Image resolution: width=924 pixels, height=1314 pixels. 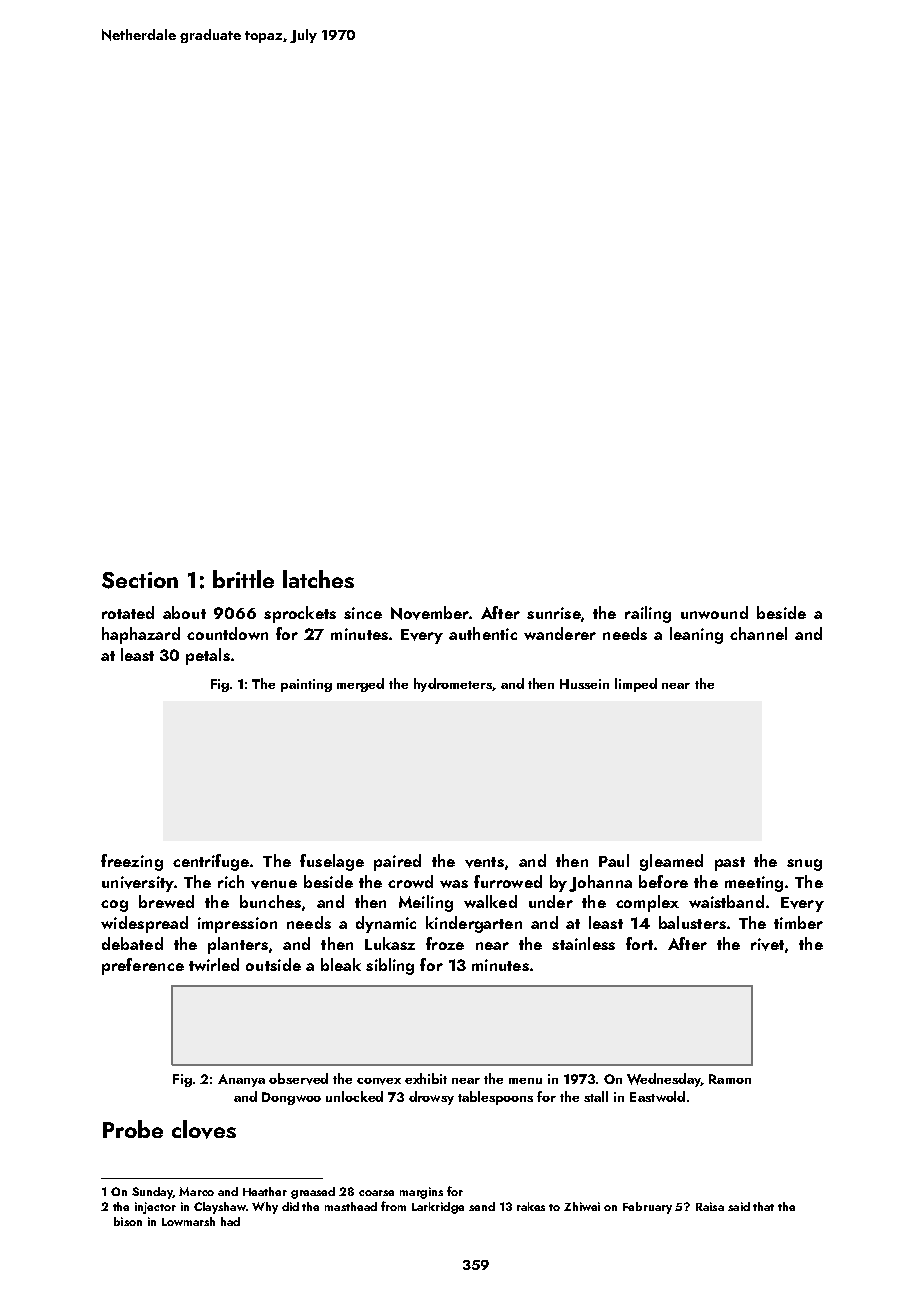 I want to click on menu, so click(x=525, y=1081).
